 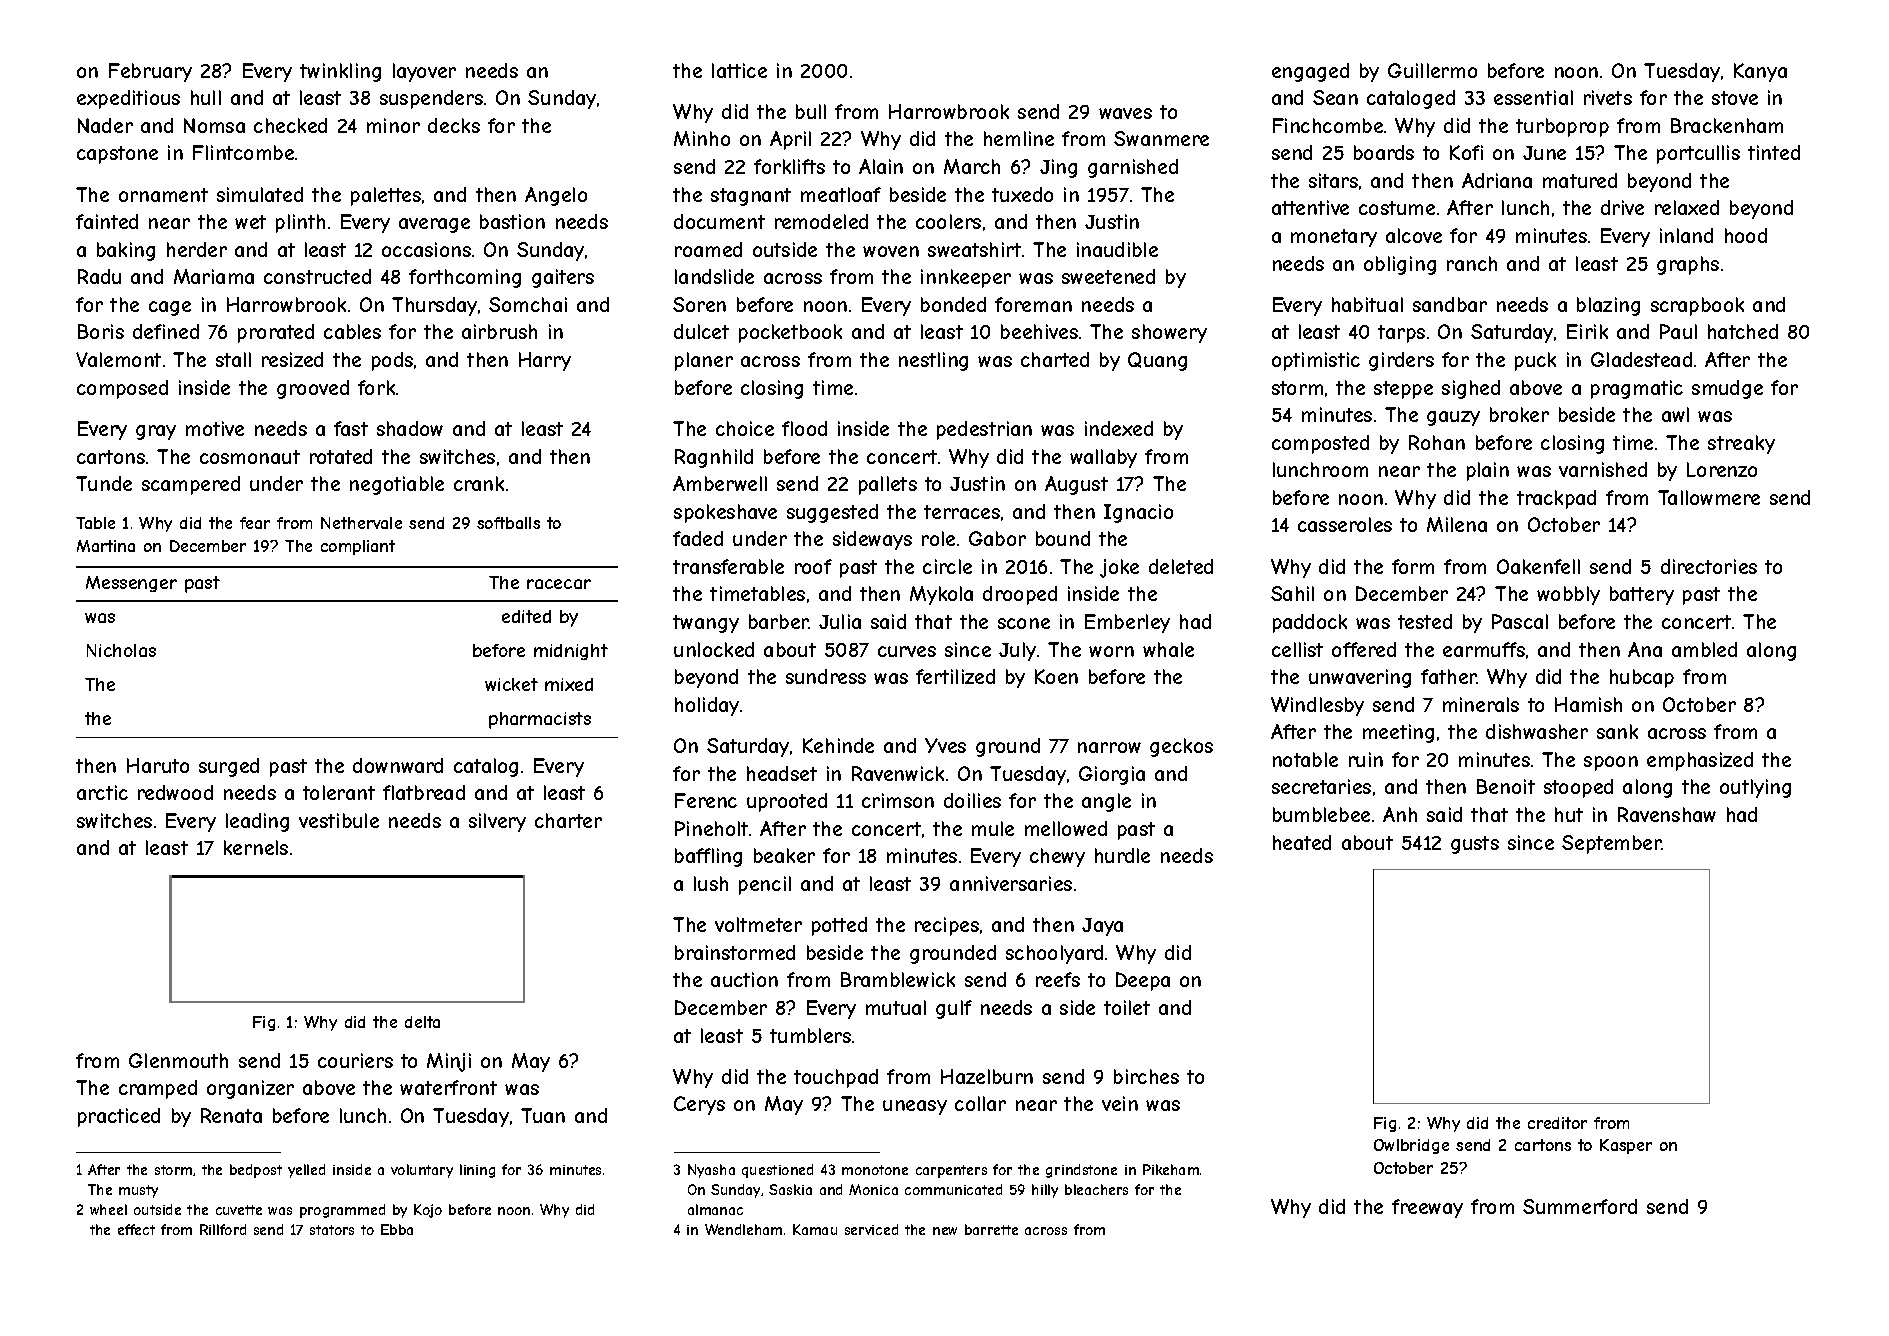 I want to click on sighed, so click(x=1471, y=389).
